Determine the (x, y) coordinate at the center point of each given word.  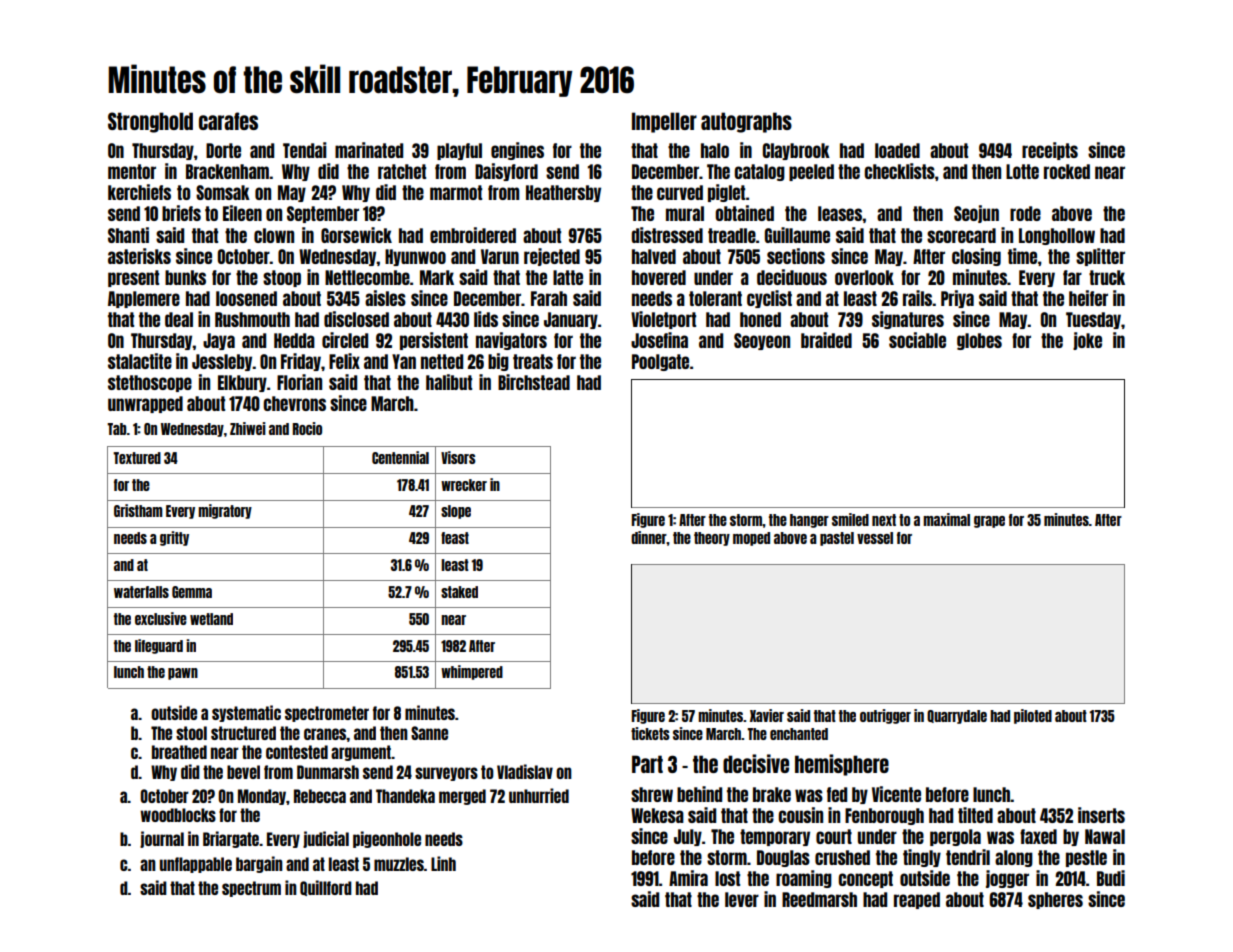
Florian (299, 382)
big (498, 362)
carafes (228, 121)
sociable (917, 340)
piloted (1033, 716)
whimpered (472, 672)
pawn (183, 674)
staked (459, 592)
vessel (875, 538)
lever (742, 899)
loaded (897, 150)
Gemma (192, 592)
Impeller (664, 122)
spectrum (251, 889)
